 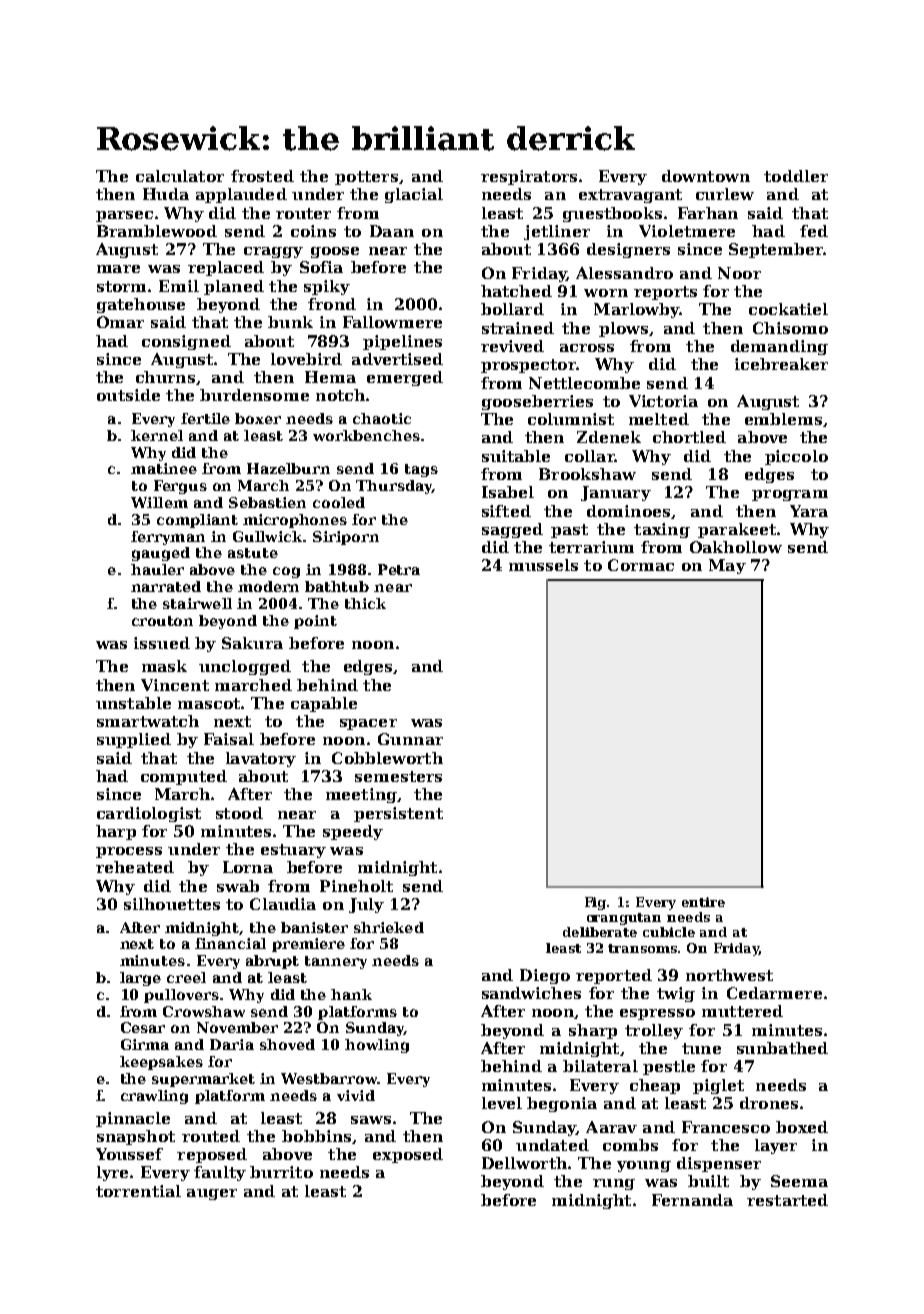 What do you see at coordinates (133, 1119) in the image?
I see `pinnacle` at bounding box center [133, 1119].
